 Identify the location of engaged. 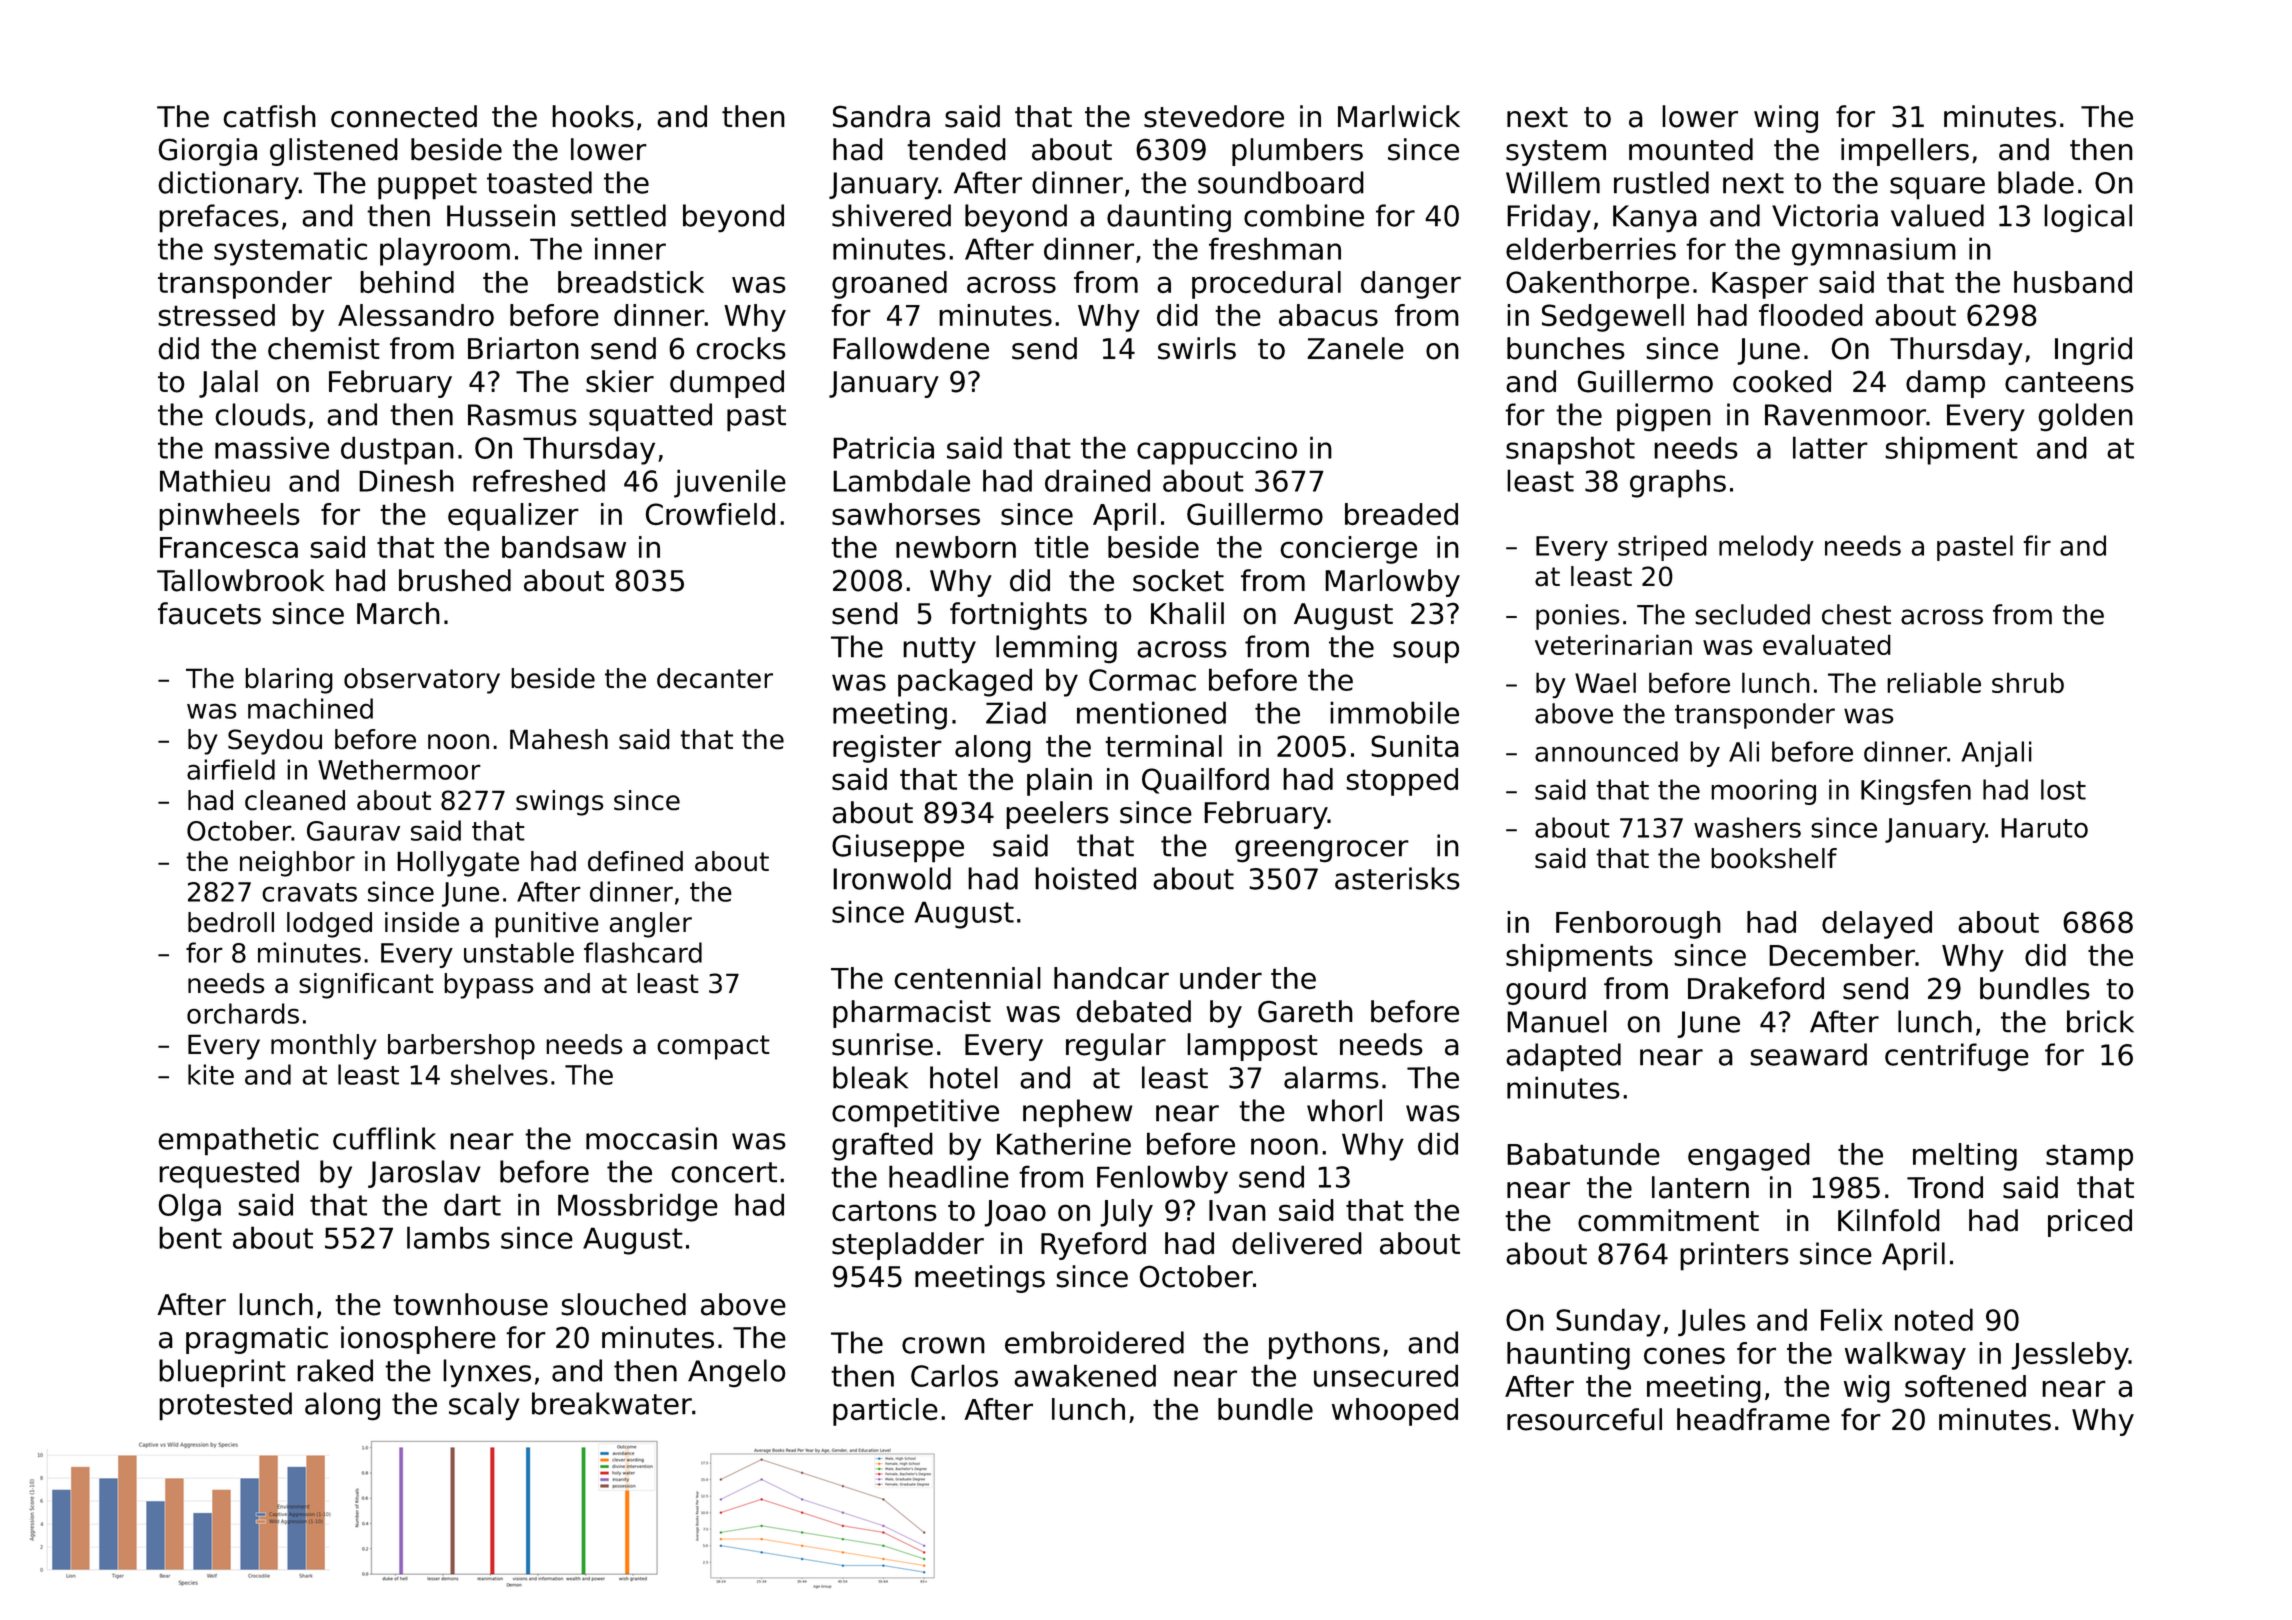
(1749, 1157).
